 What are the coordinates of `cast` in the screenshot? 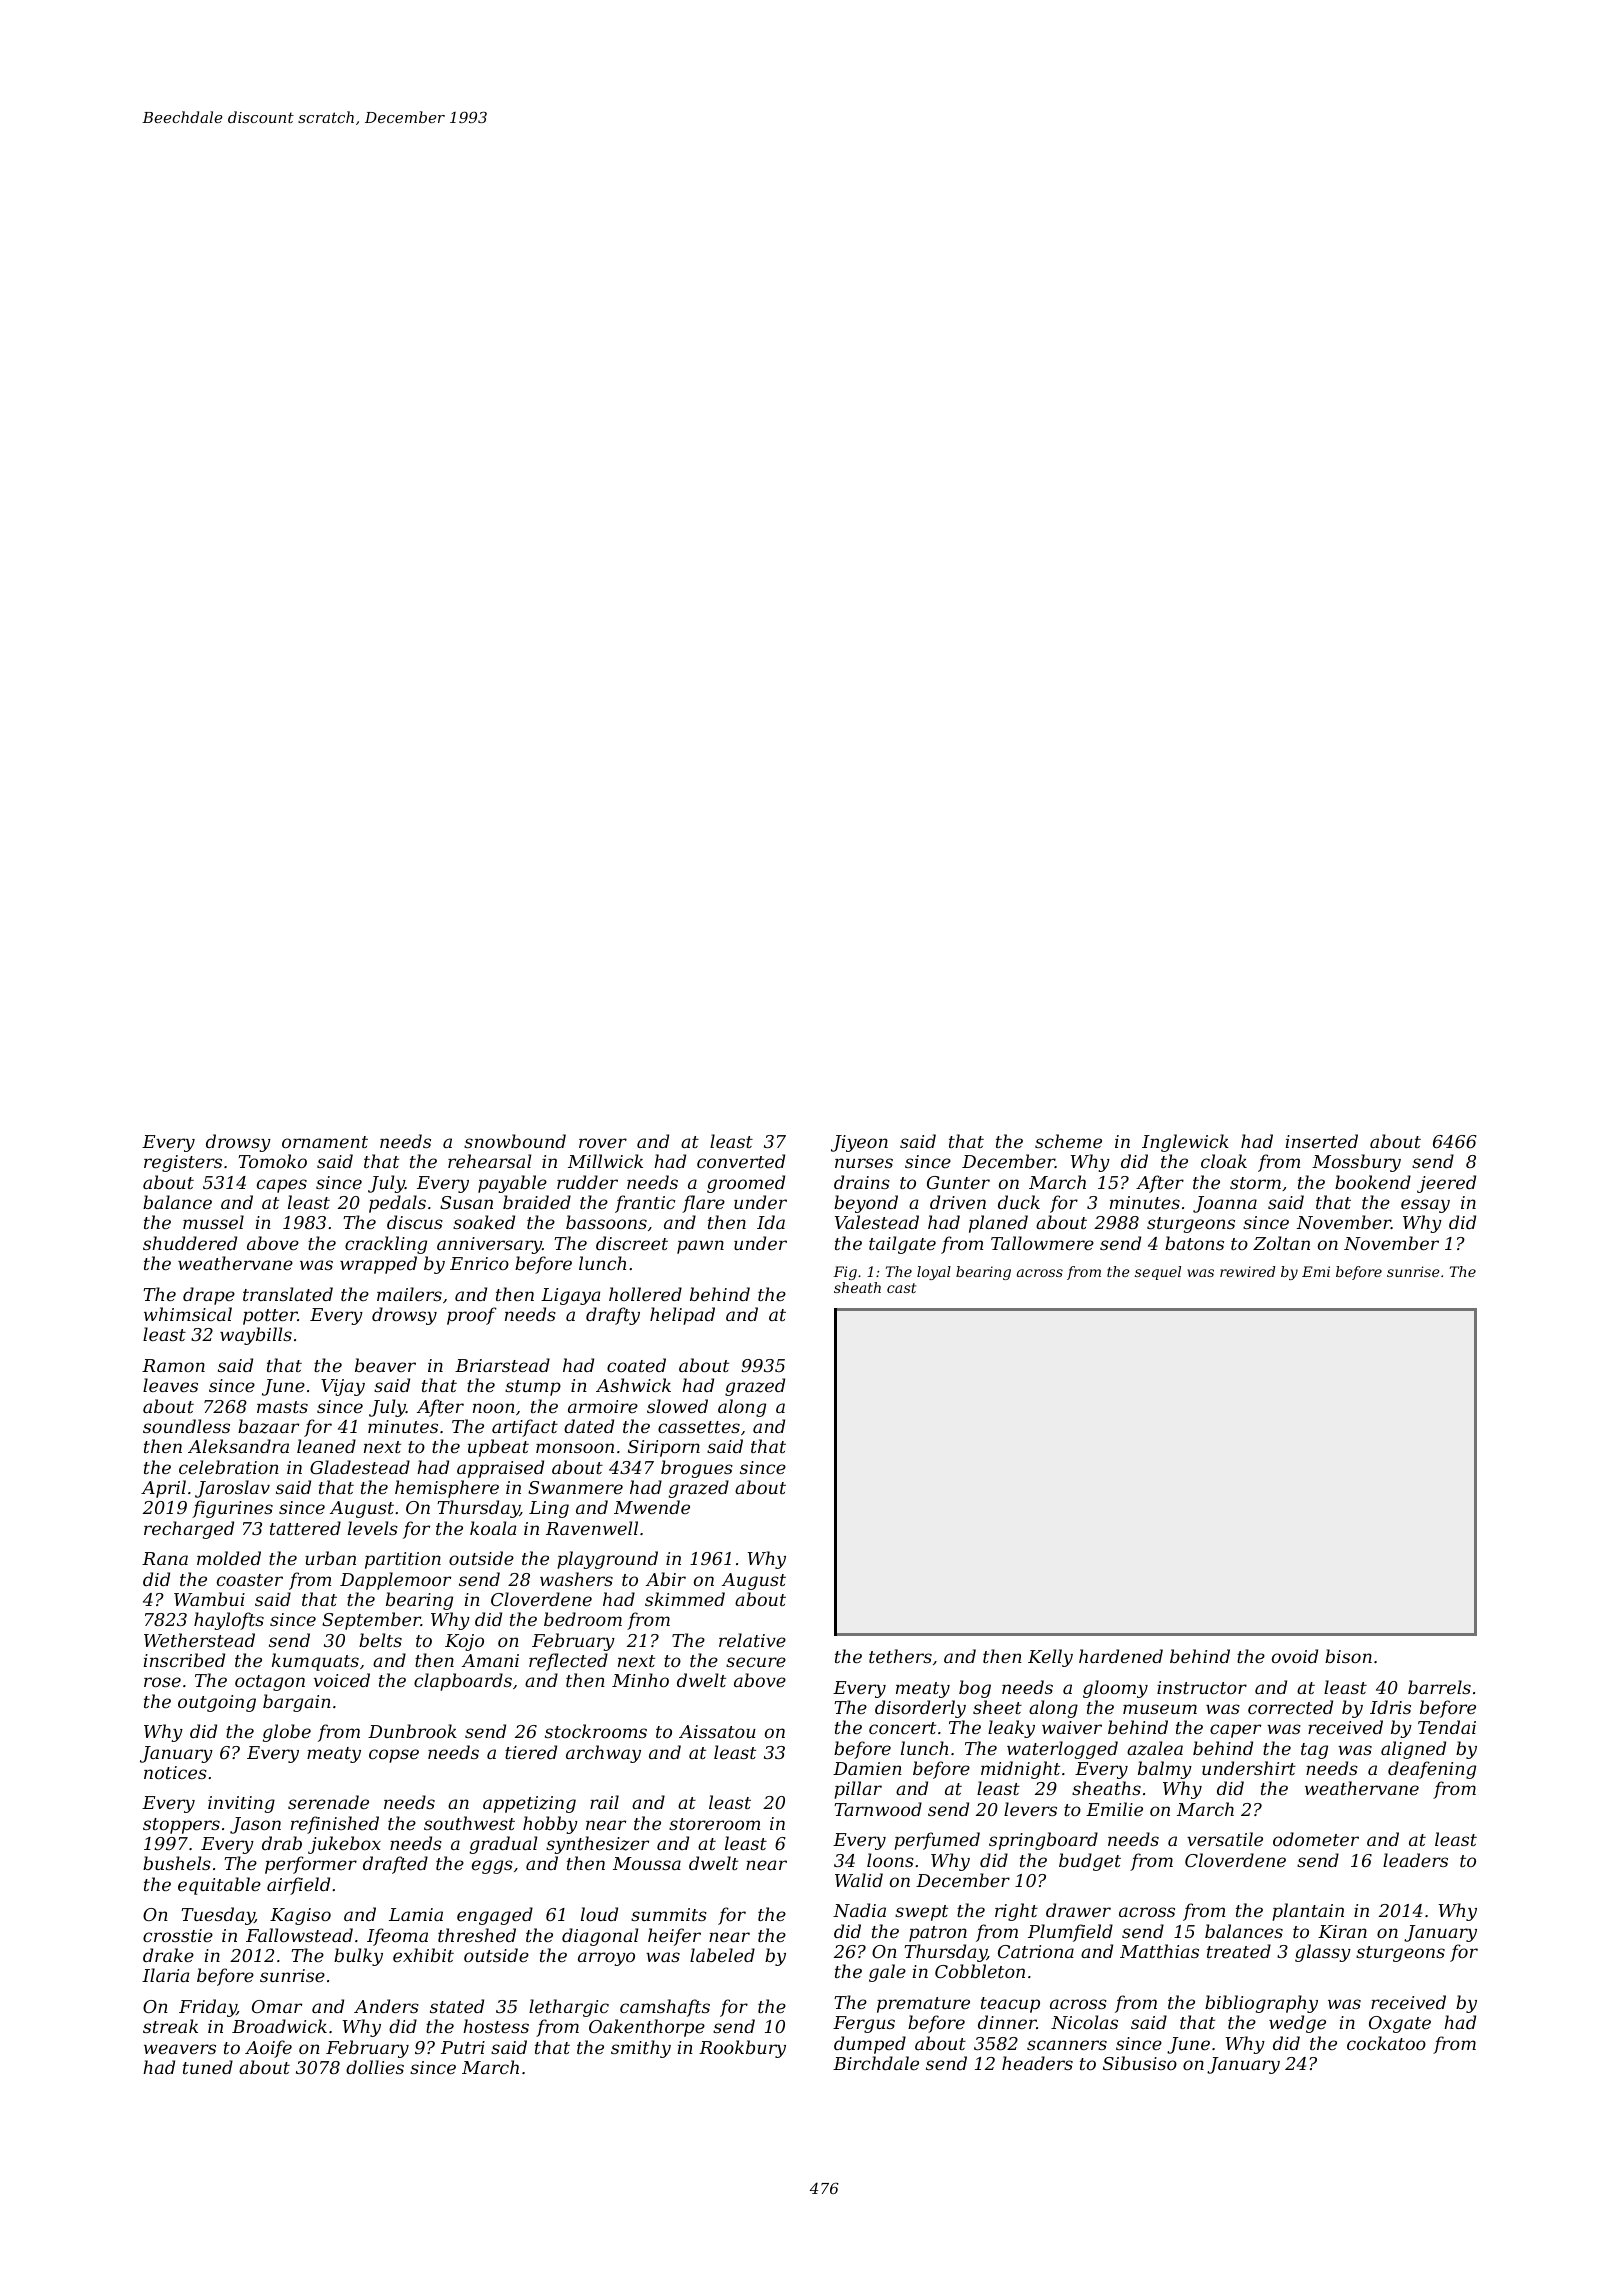 It's located at (901, 1288).
